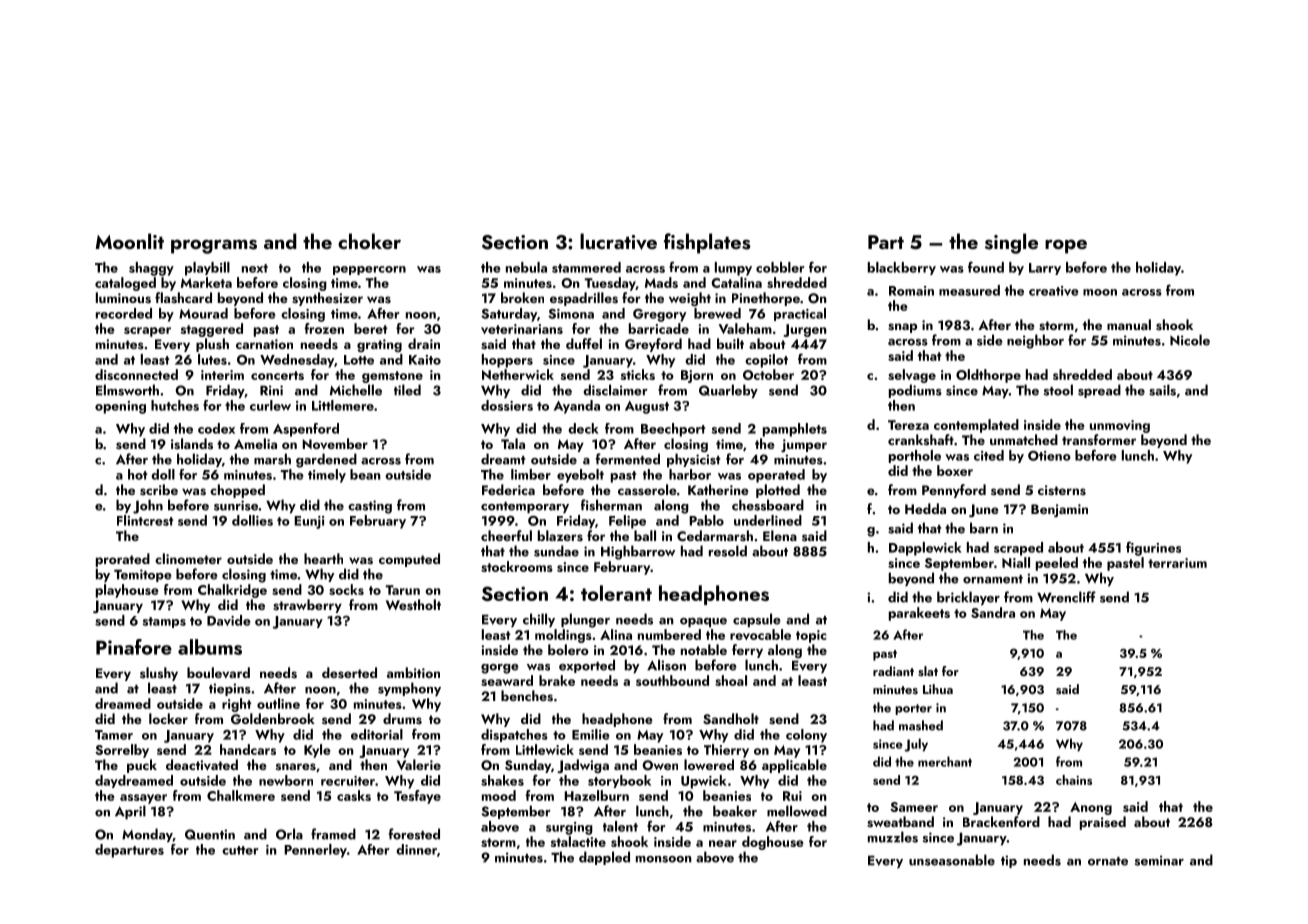 The width and height of the screenshot is (1308, 924). What do you see at coordinates (1066, 597) in the screenshot?
I see `Wrencliff` at bounding box center [1066, 597].
